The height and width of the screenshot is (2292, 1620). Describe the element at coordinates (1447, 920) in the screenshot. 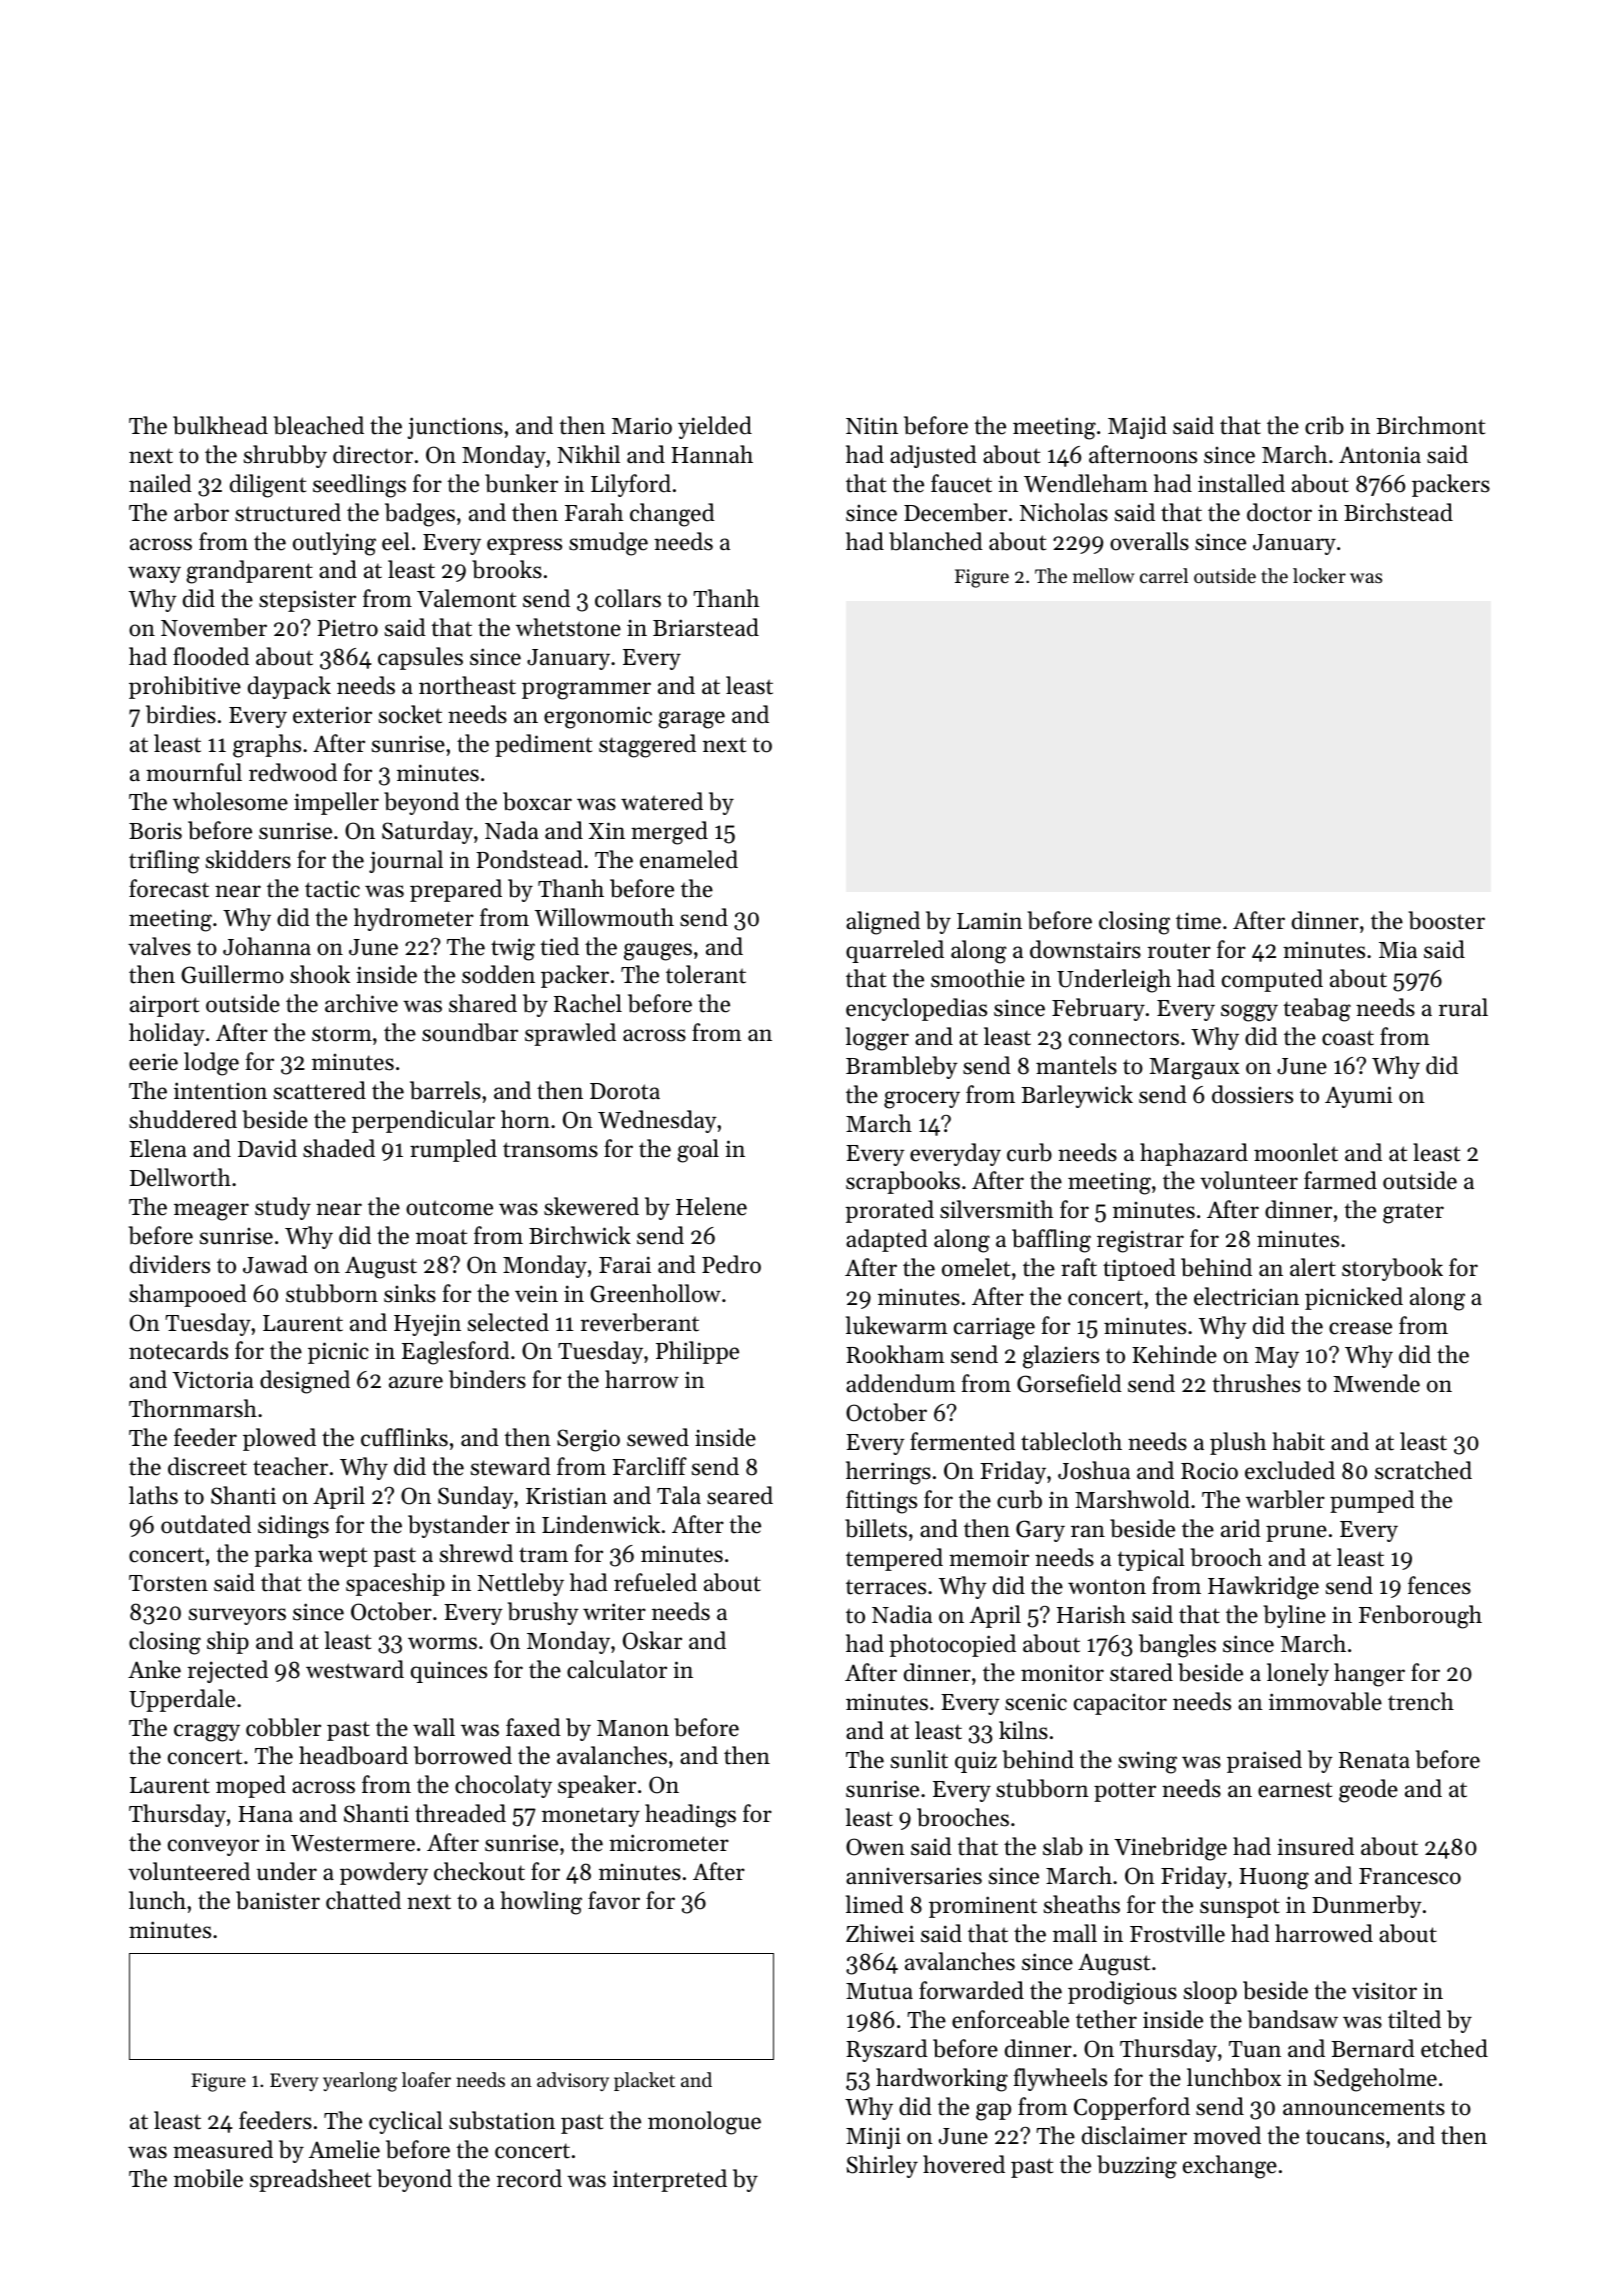

I see `booster` at that location.
